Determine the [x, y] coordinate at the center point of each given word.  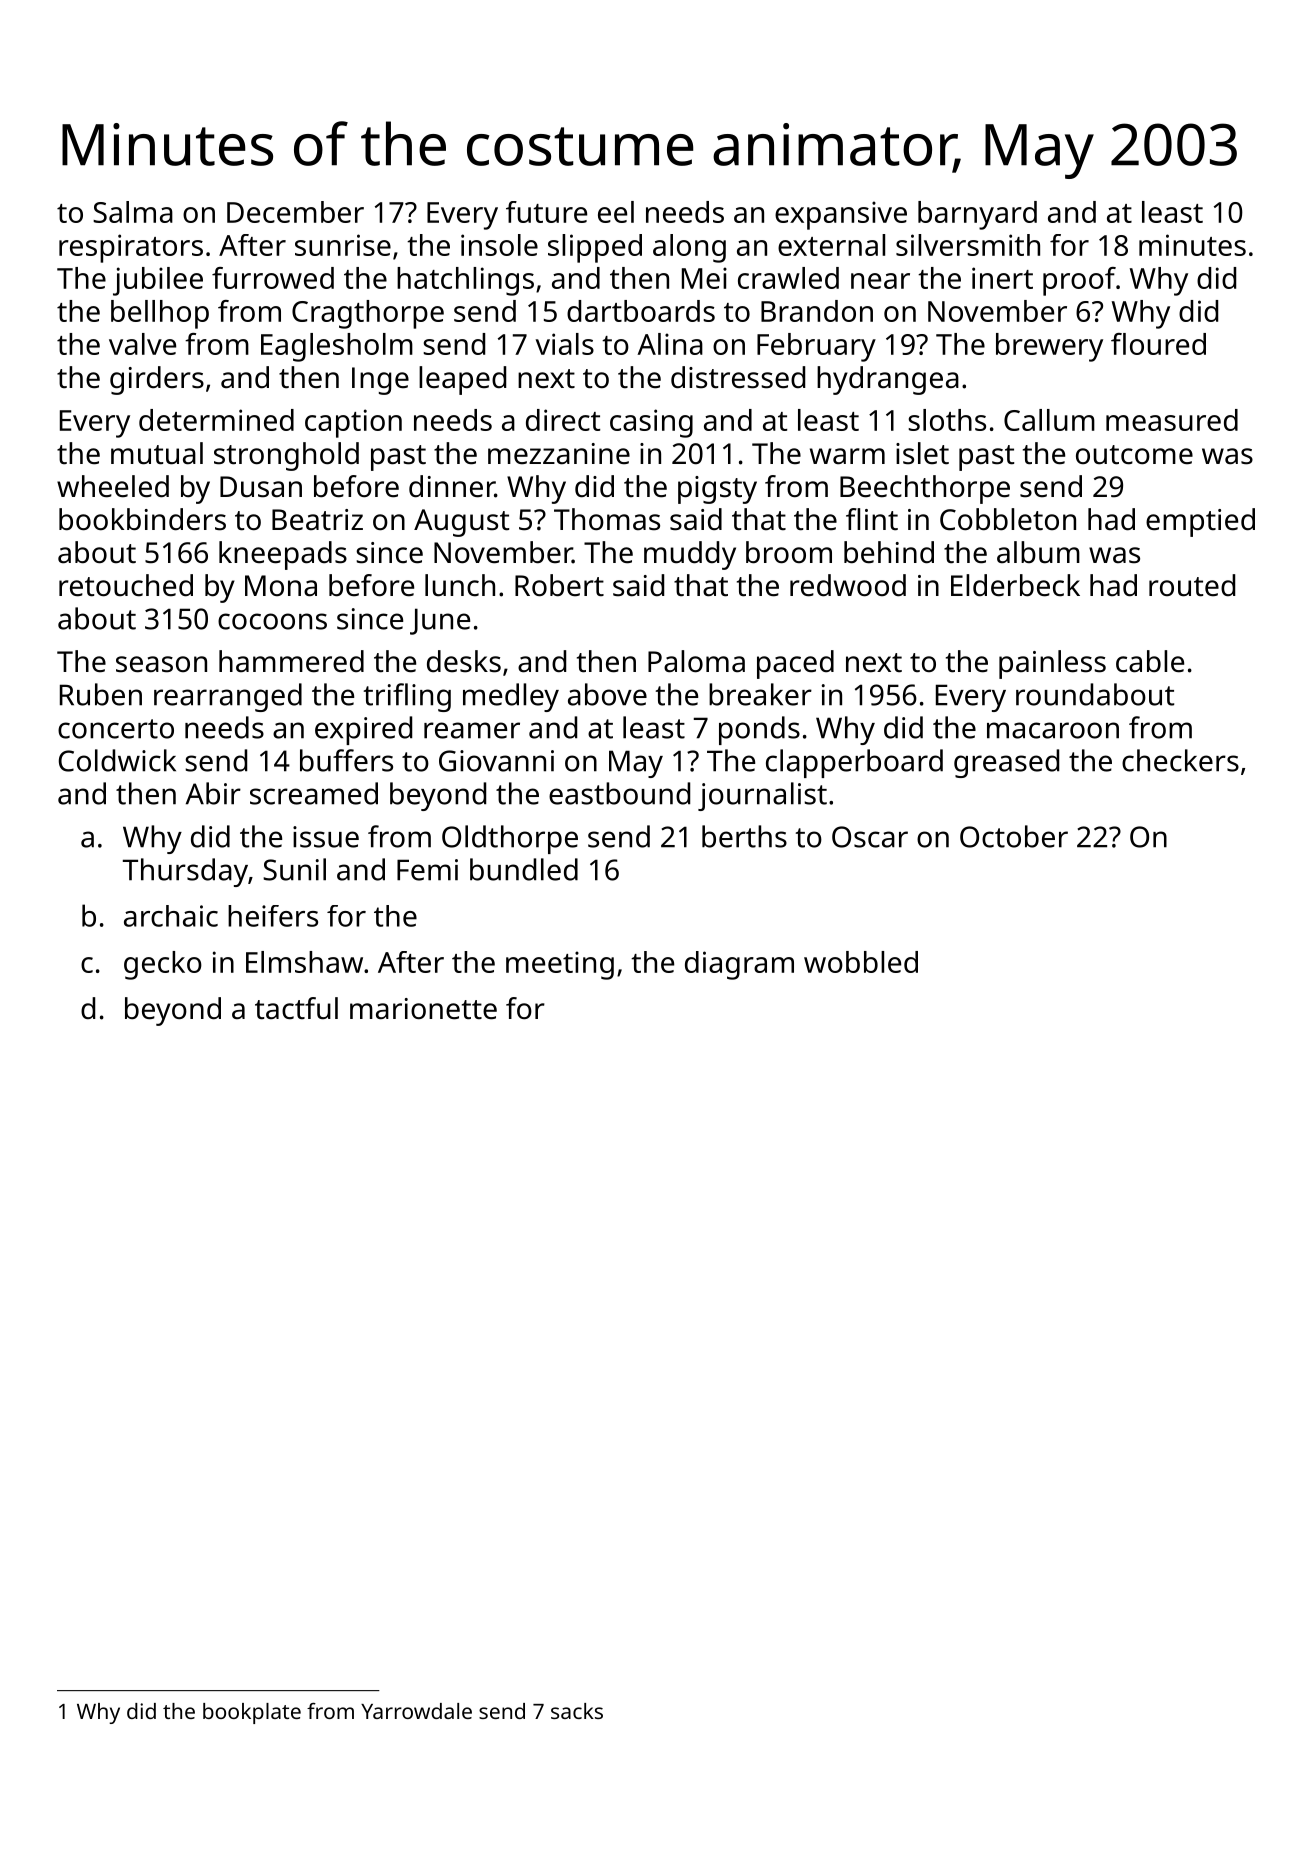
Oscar [870, 837]
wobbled [861, 962]
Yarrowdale [416, 1711]
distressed [738, 377]
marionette [423, 1009]
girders [157, 380]
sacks [577, 1711]
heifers [273, 916]
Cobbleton [1008, 519]
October [1014, 836]
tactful [296, 1008]
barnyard [977, 215]
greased [1006, 763]
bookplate [252, 1713]
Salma [133, 212]
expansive [841, 215]
